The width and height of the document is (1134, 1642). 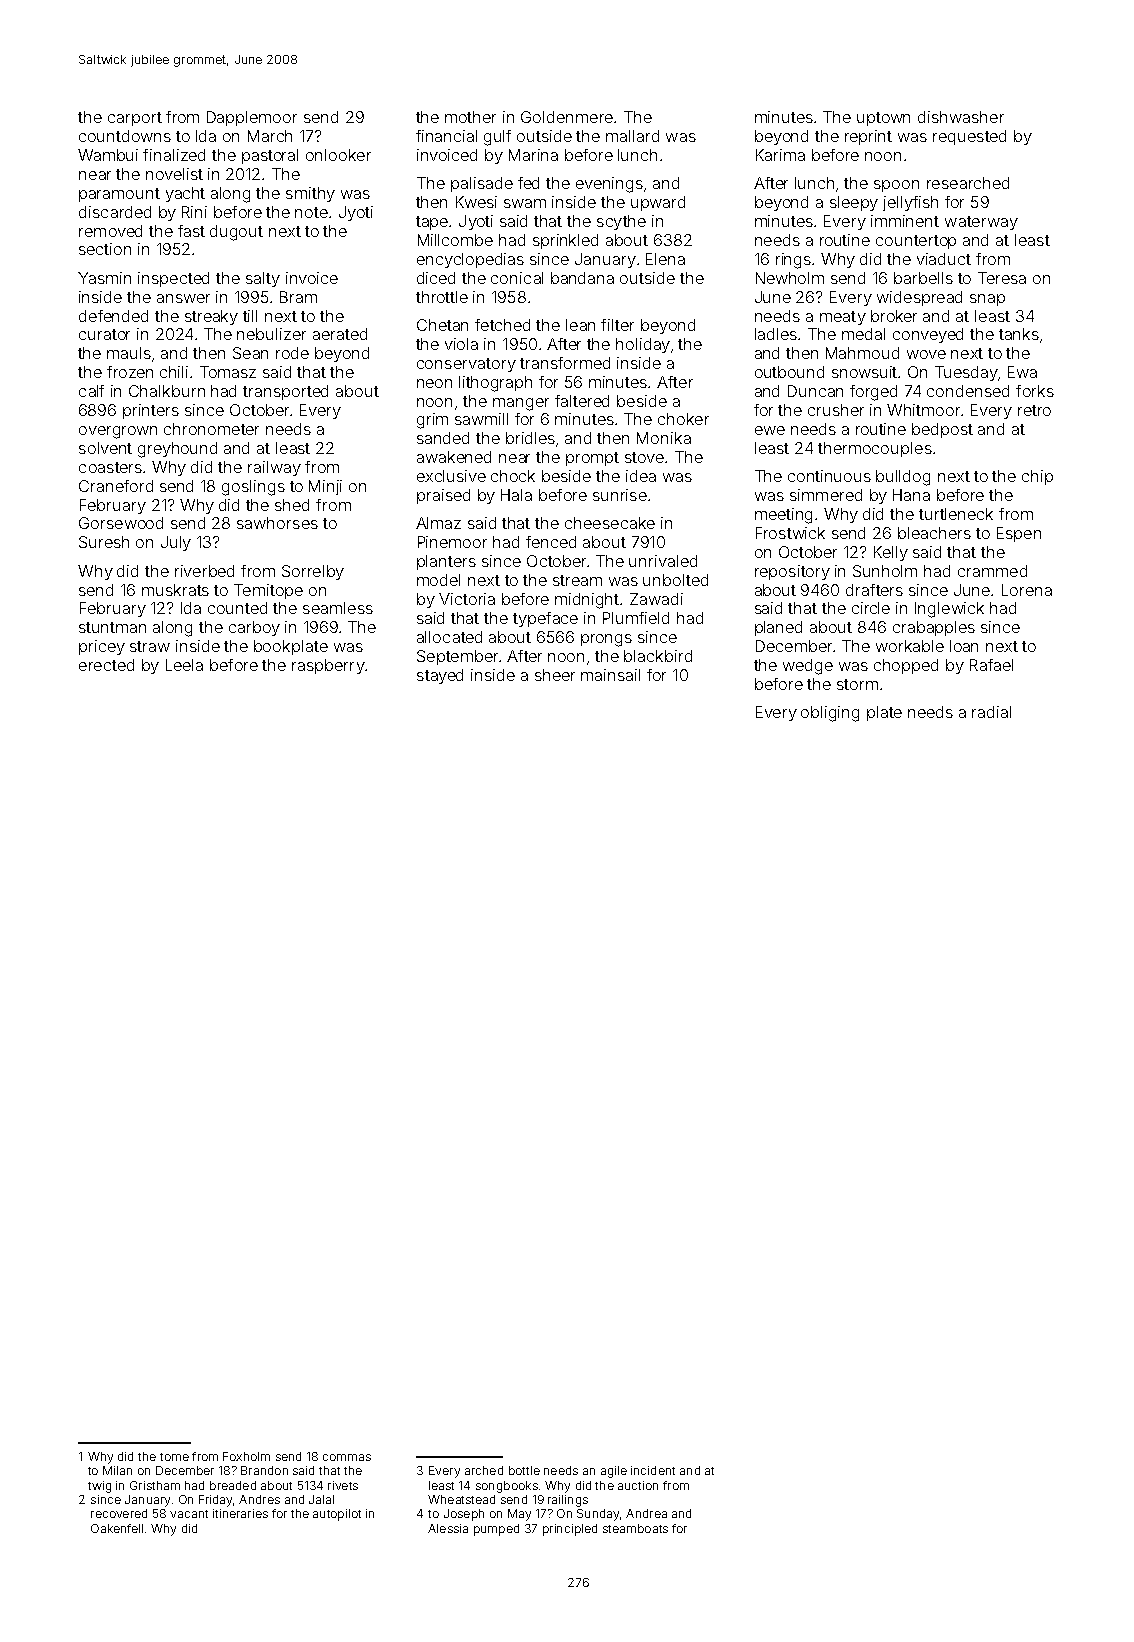 I want to click on radial, so click(x=991, y=712).
